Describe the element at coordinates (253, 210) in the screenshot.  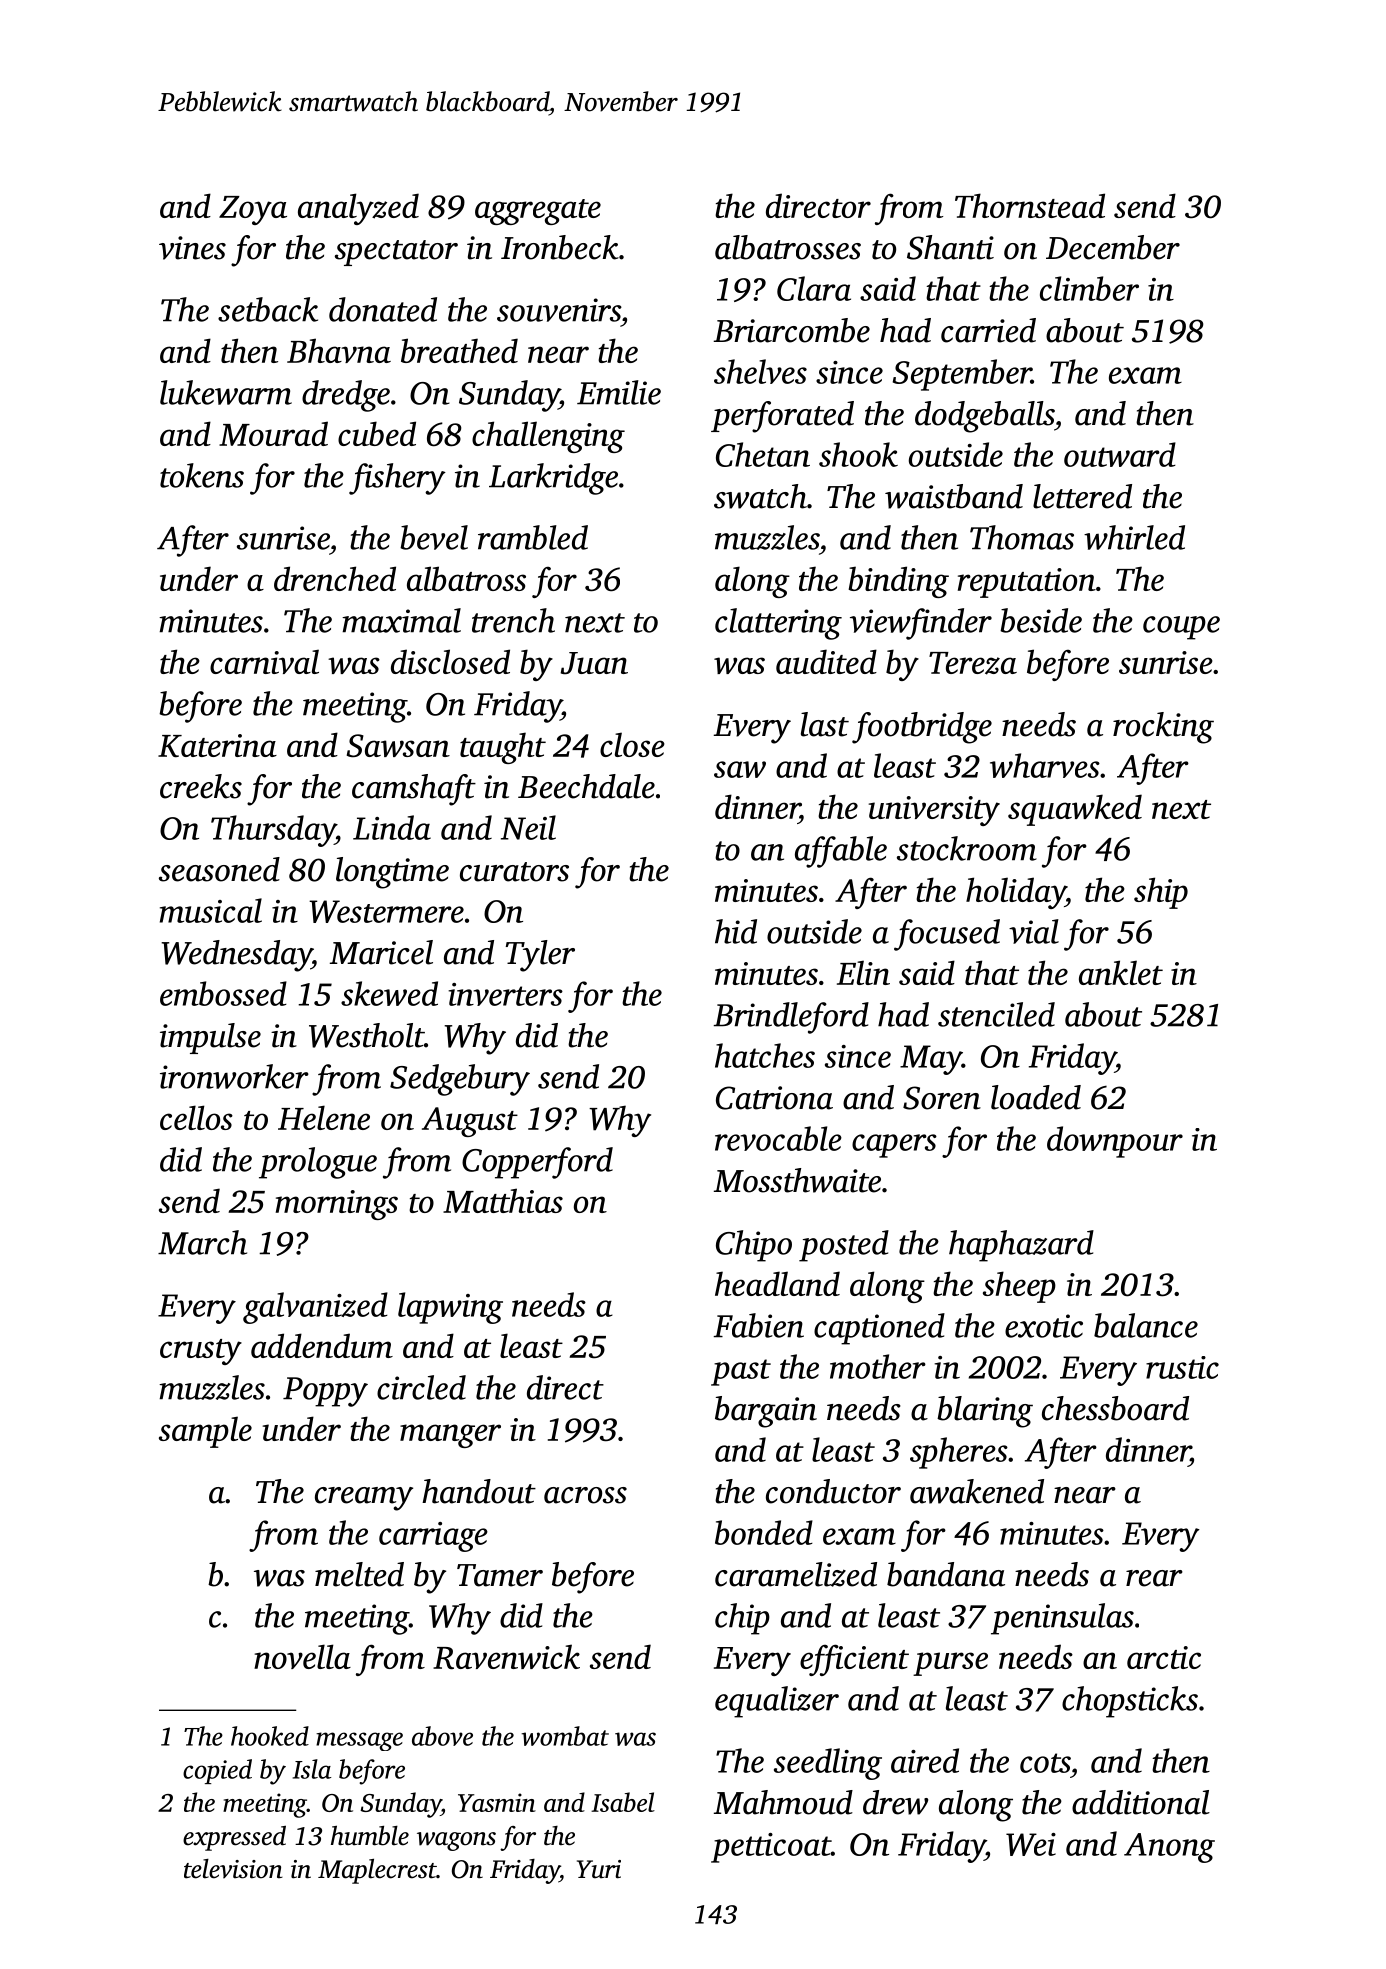
I see `Zoya` at that location.
